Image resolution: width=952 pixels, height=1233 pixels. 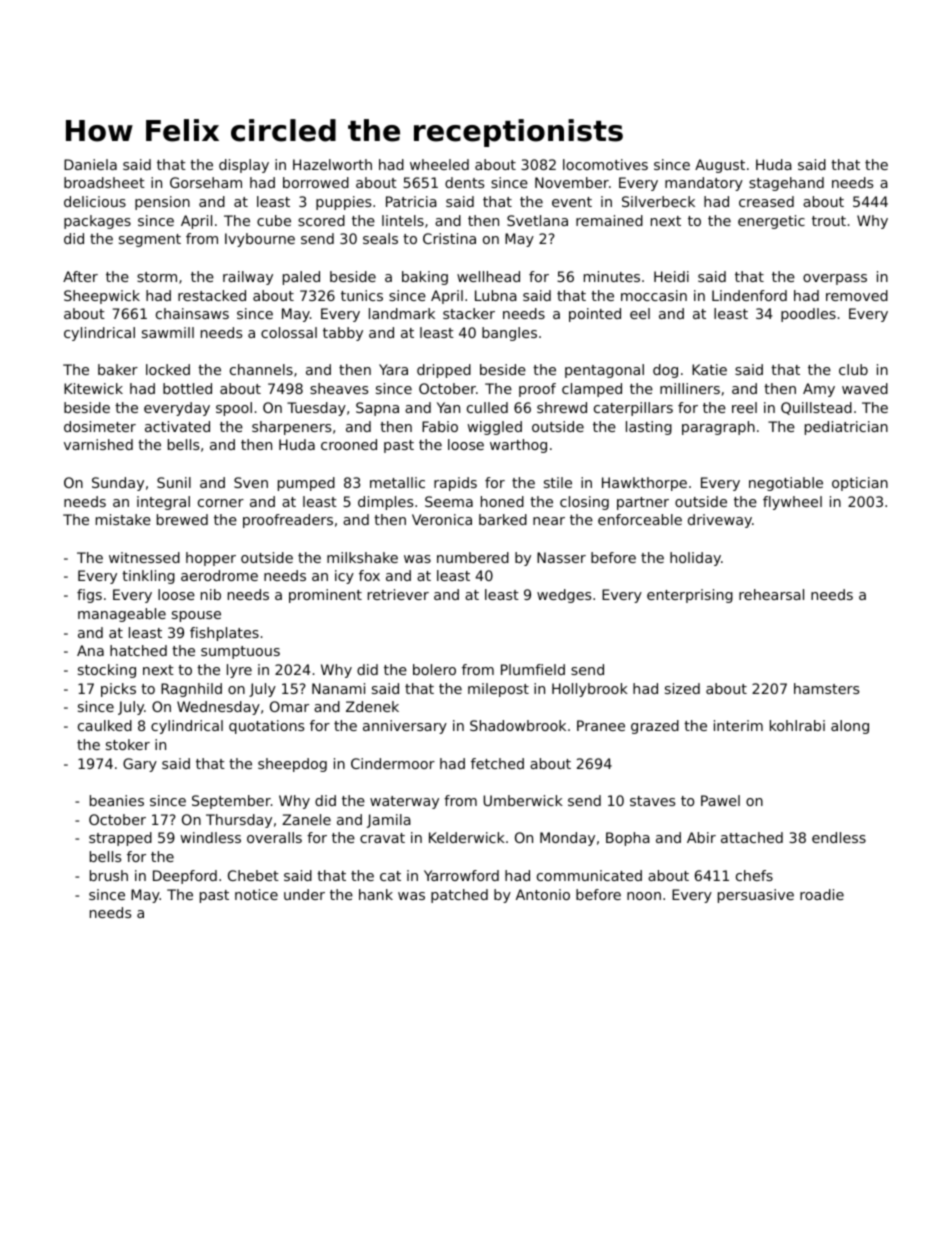 What do you see at coordinates (90, 164) in the screenshot?
I see `Daniela` at bounding box center [90, 164].
